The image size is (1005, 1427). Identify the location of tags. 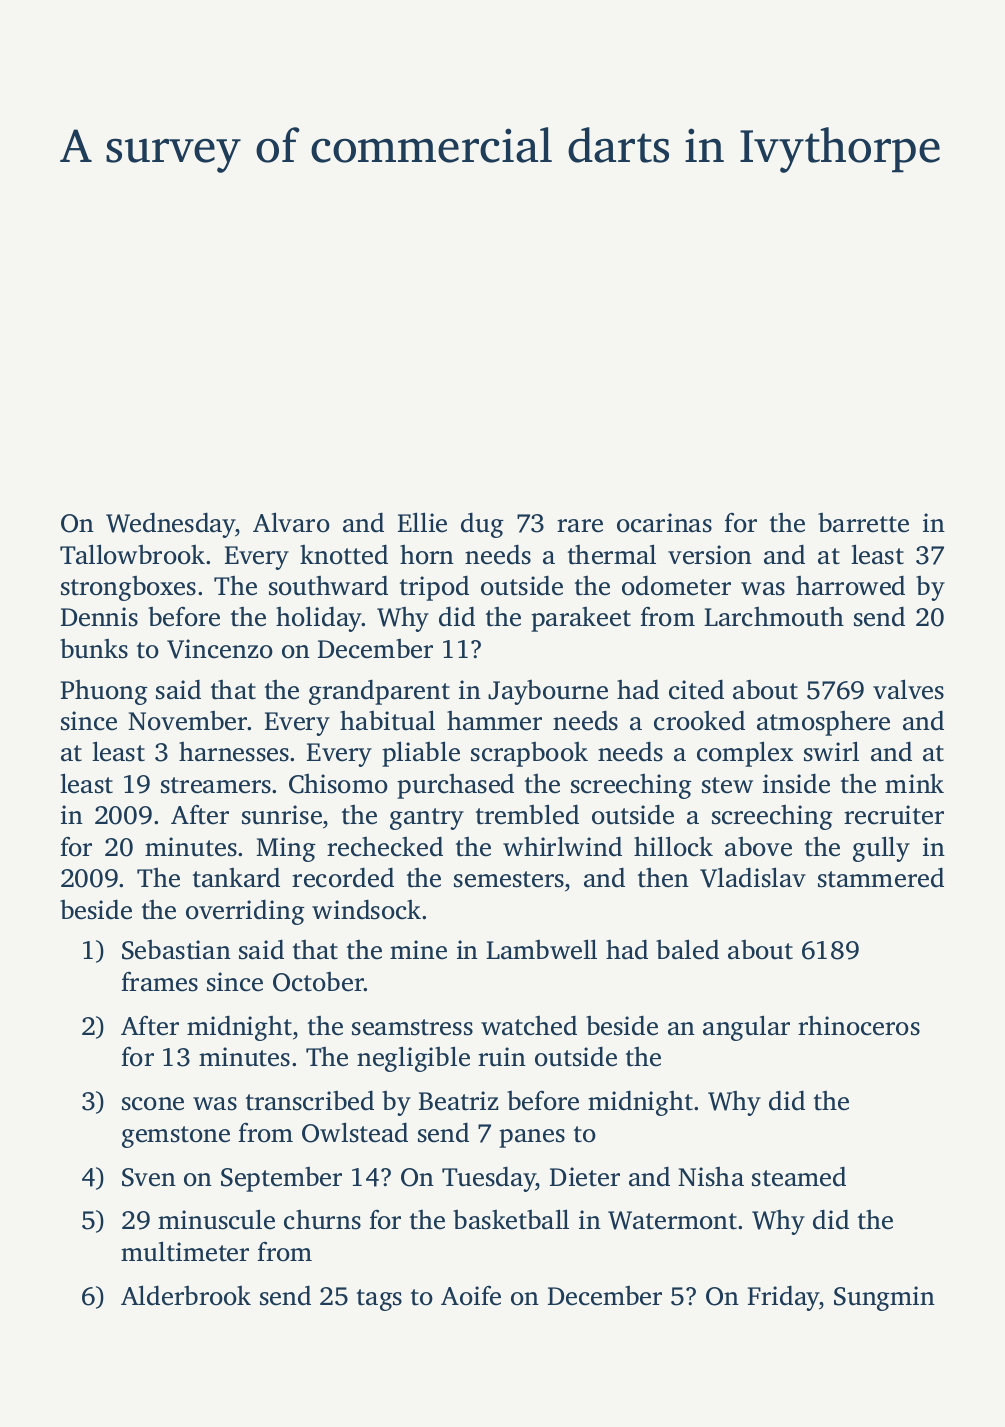
(379, 1300).
